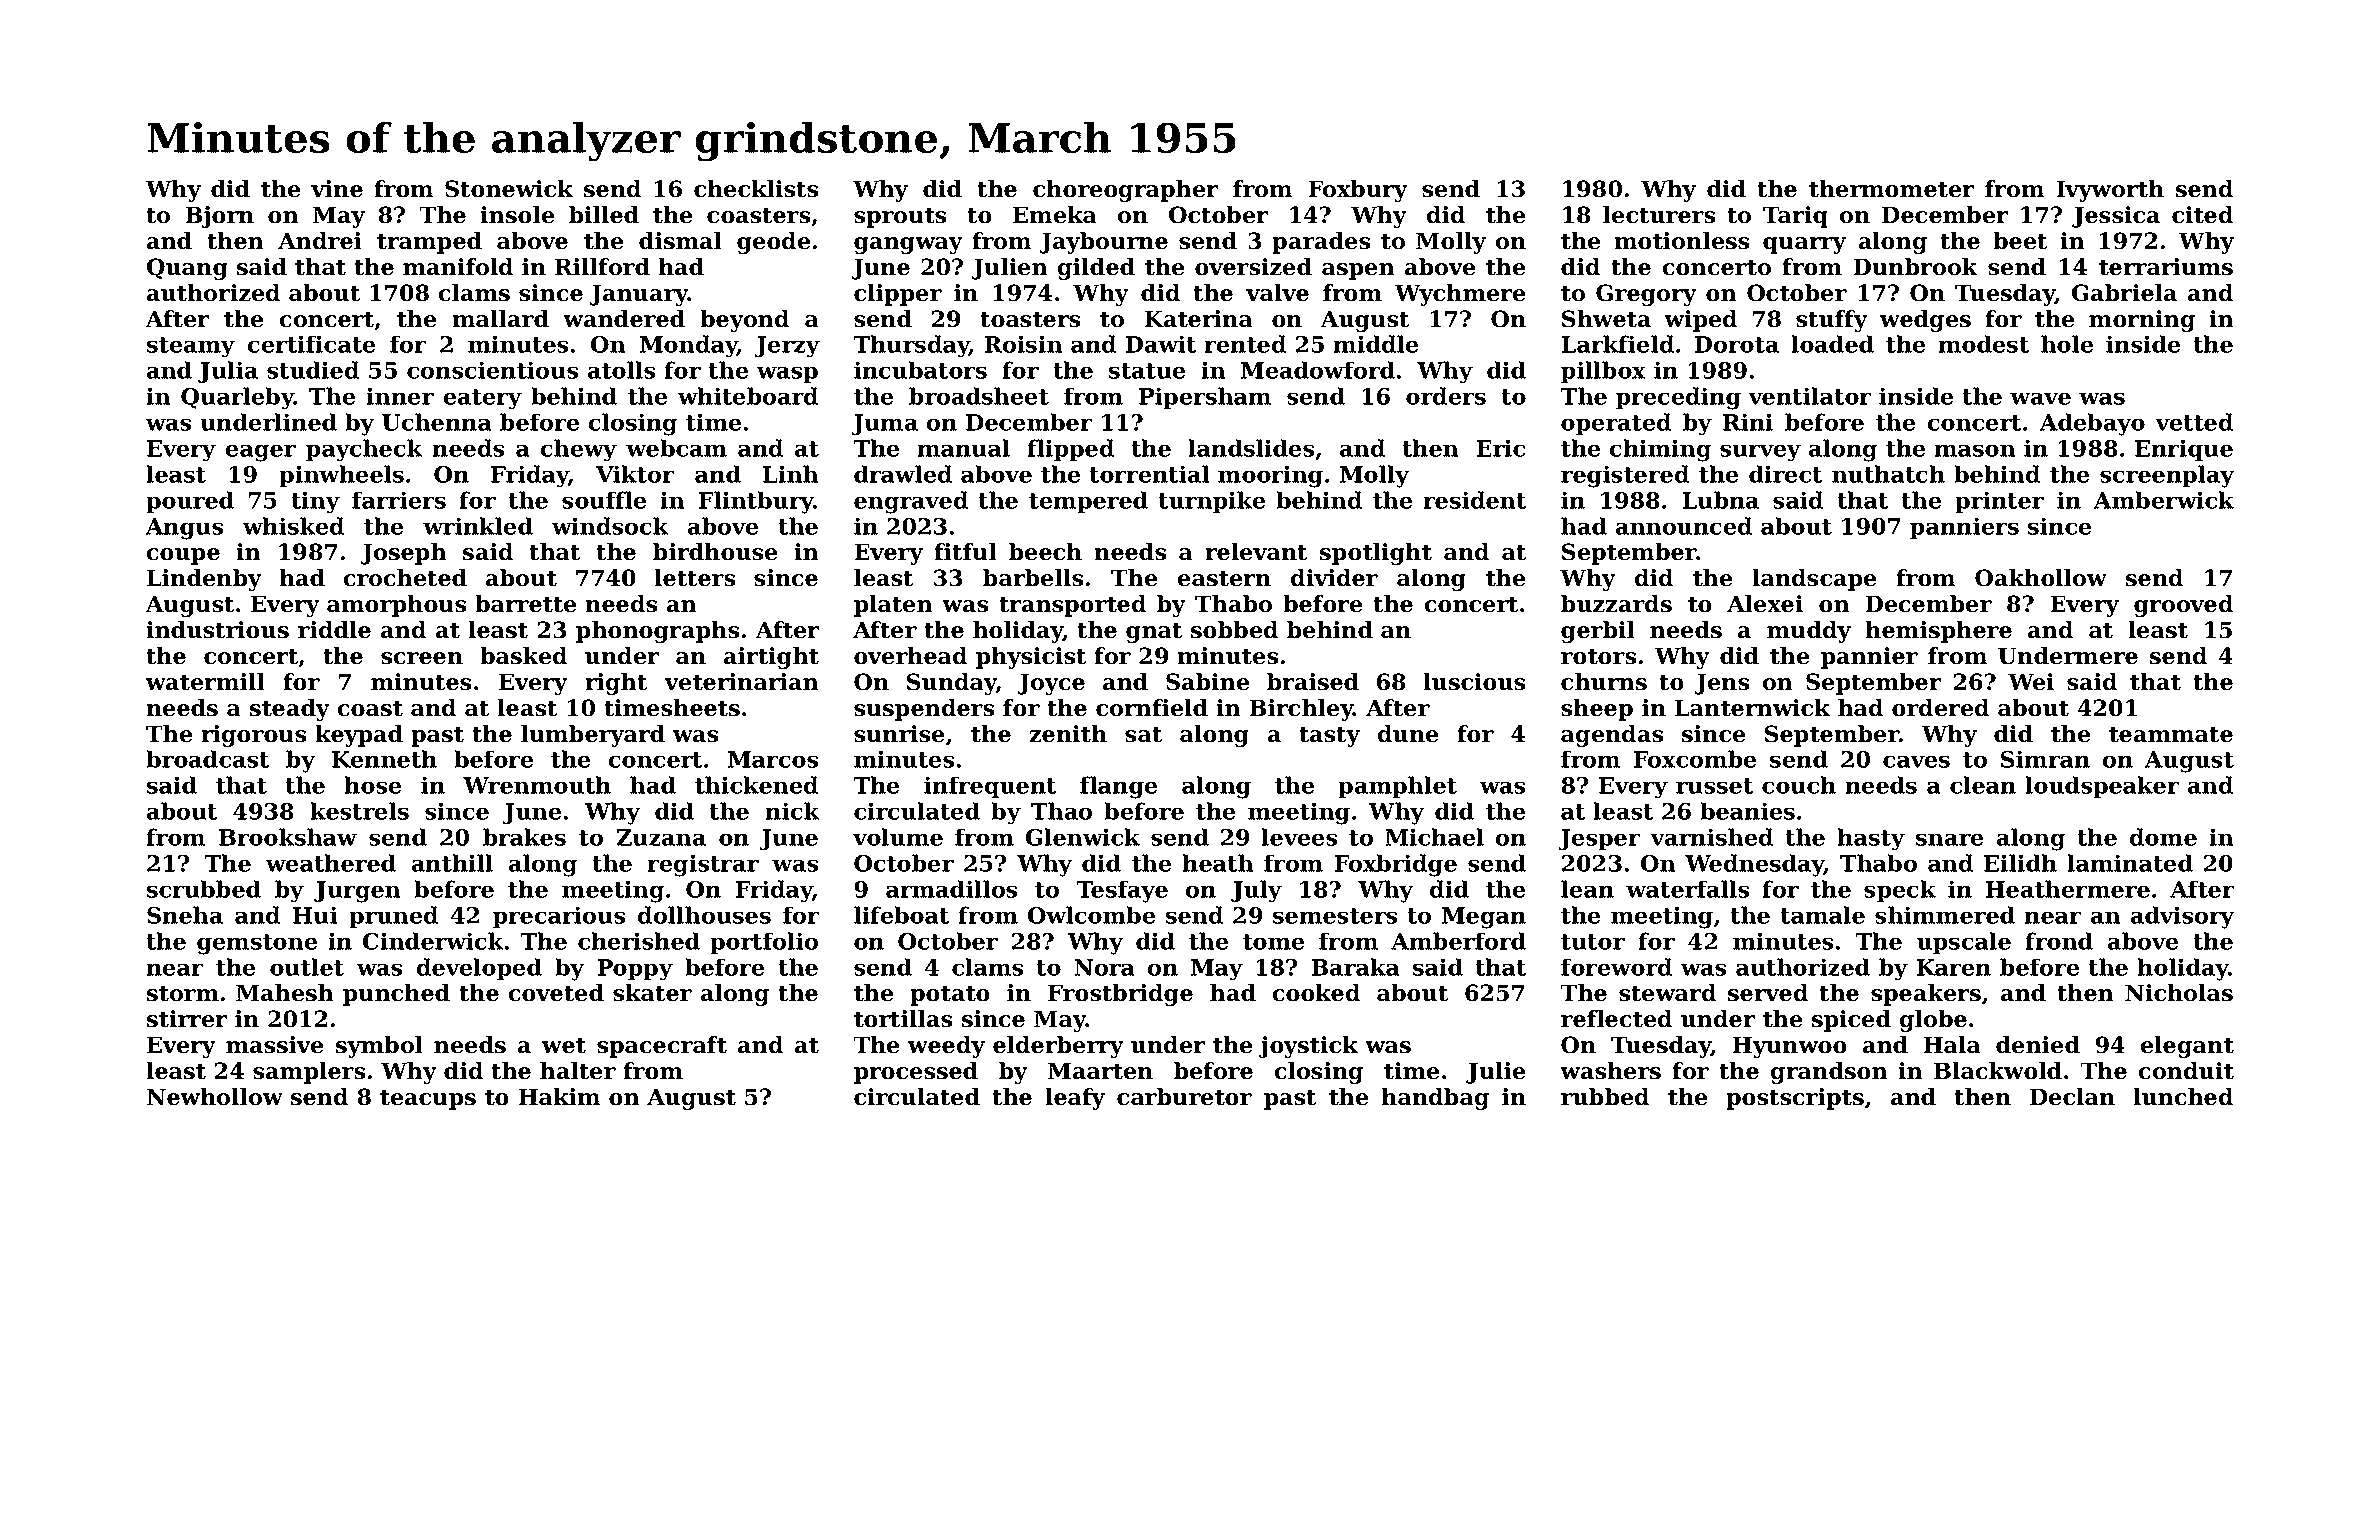 The height and width of the image is (1540, 2380). I want to click on Declan, so click(2072, 1097).
